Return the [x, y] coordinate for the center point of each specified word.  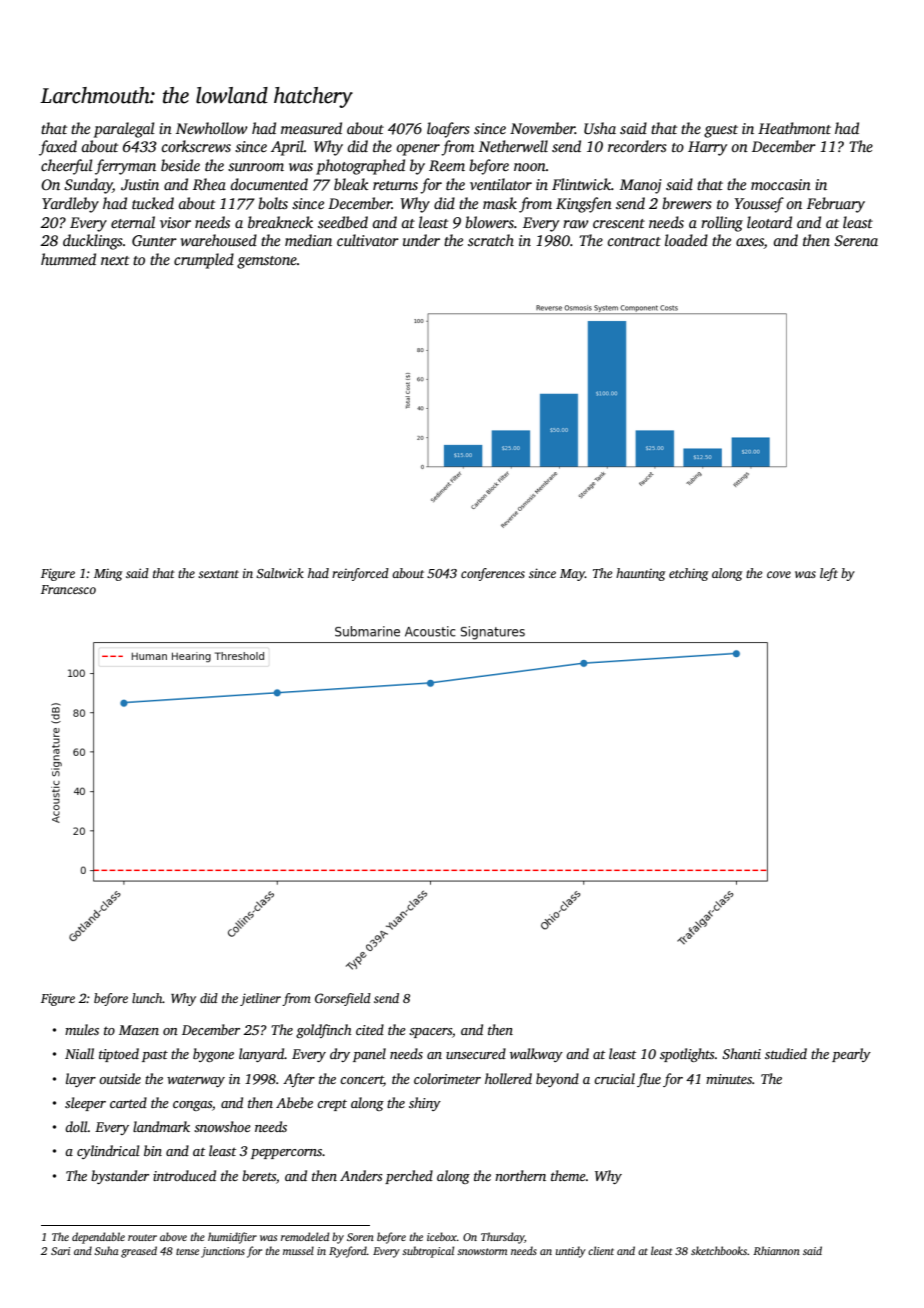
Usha [600, 128]
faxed [58, 148]
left [829, 574]
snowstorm [482, 1251]
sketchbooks [719, 1250]
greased [139, 1252]
